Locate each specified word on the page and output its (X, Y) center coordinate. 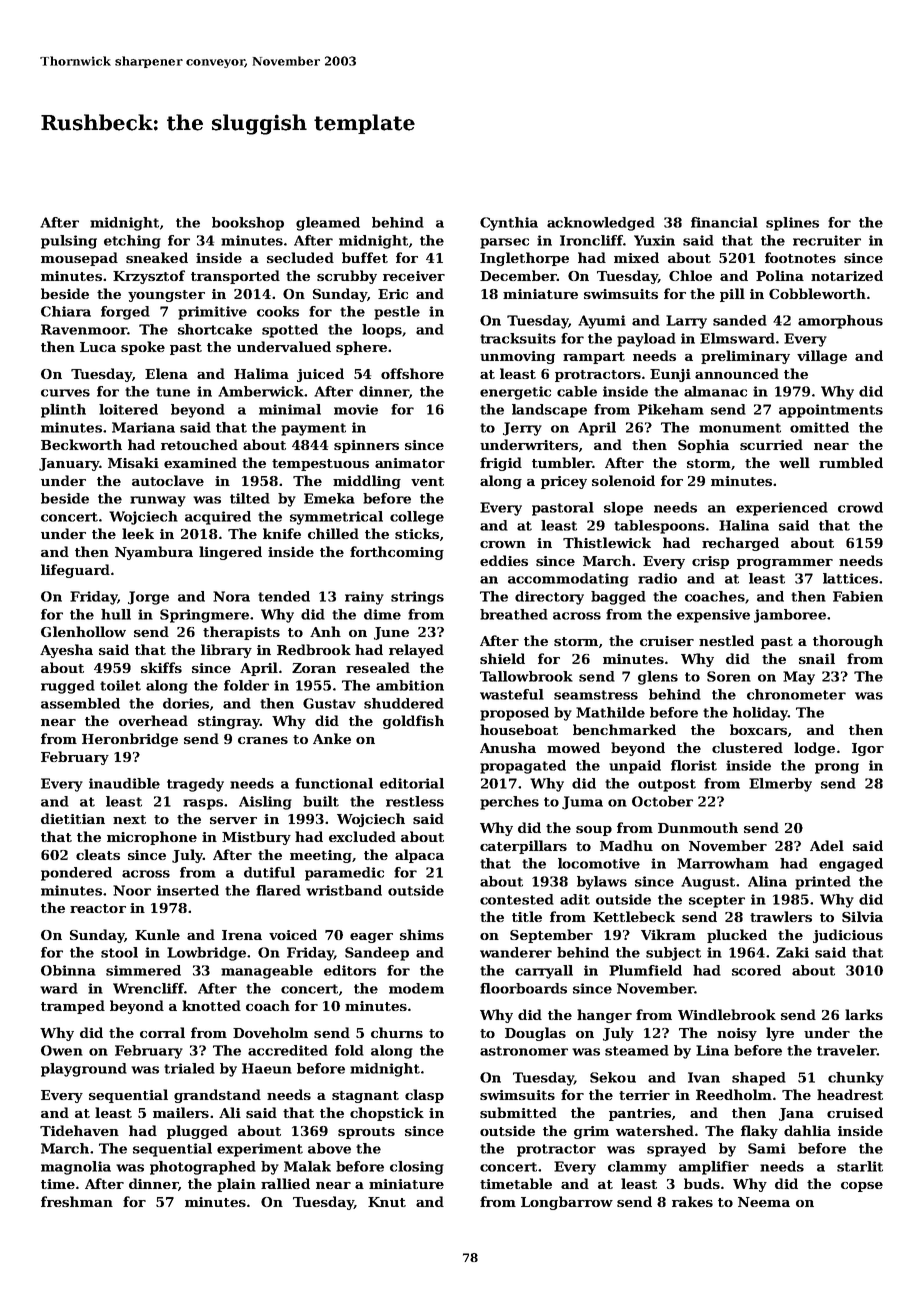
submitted (518, 1112)
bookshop (248, 224)
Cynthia (509, 224)
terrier (644, 1095)
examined (200, 462)
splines (792, 224)
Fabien (858, 596)
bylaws (602, 883)
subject (673, 954)
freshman (77, 1201)
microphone (152, 838)
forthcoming (397, 553)
